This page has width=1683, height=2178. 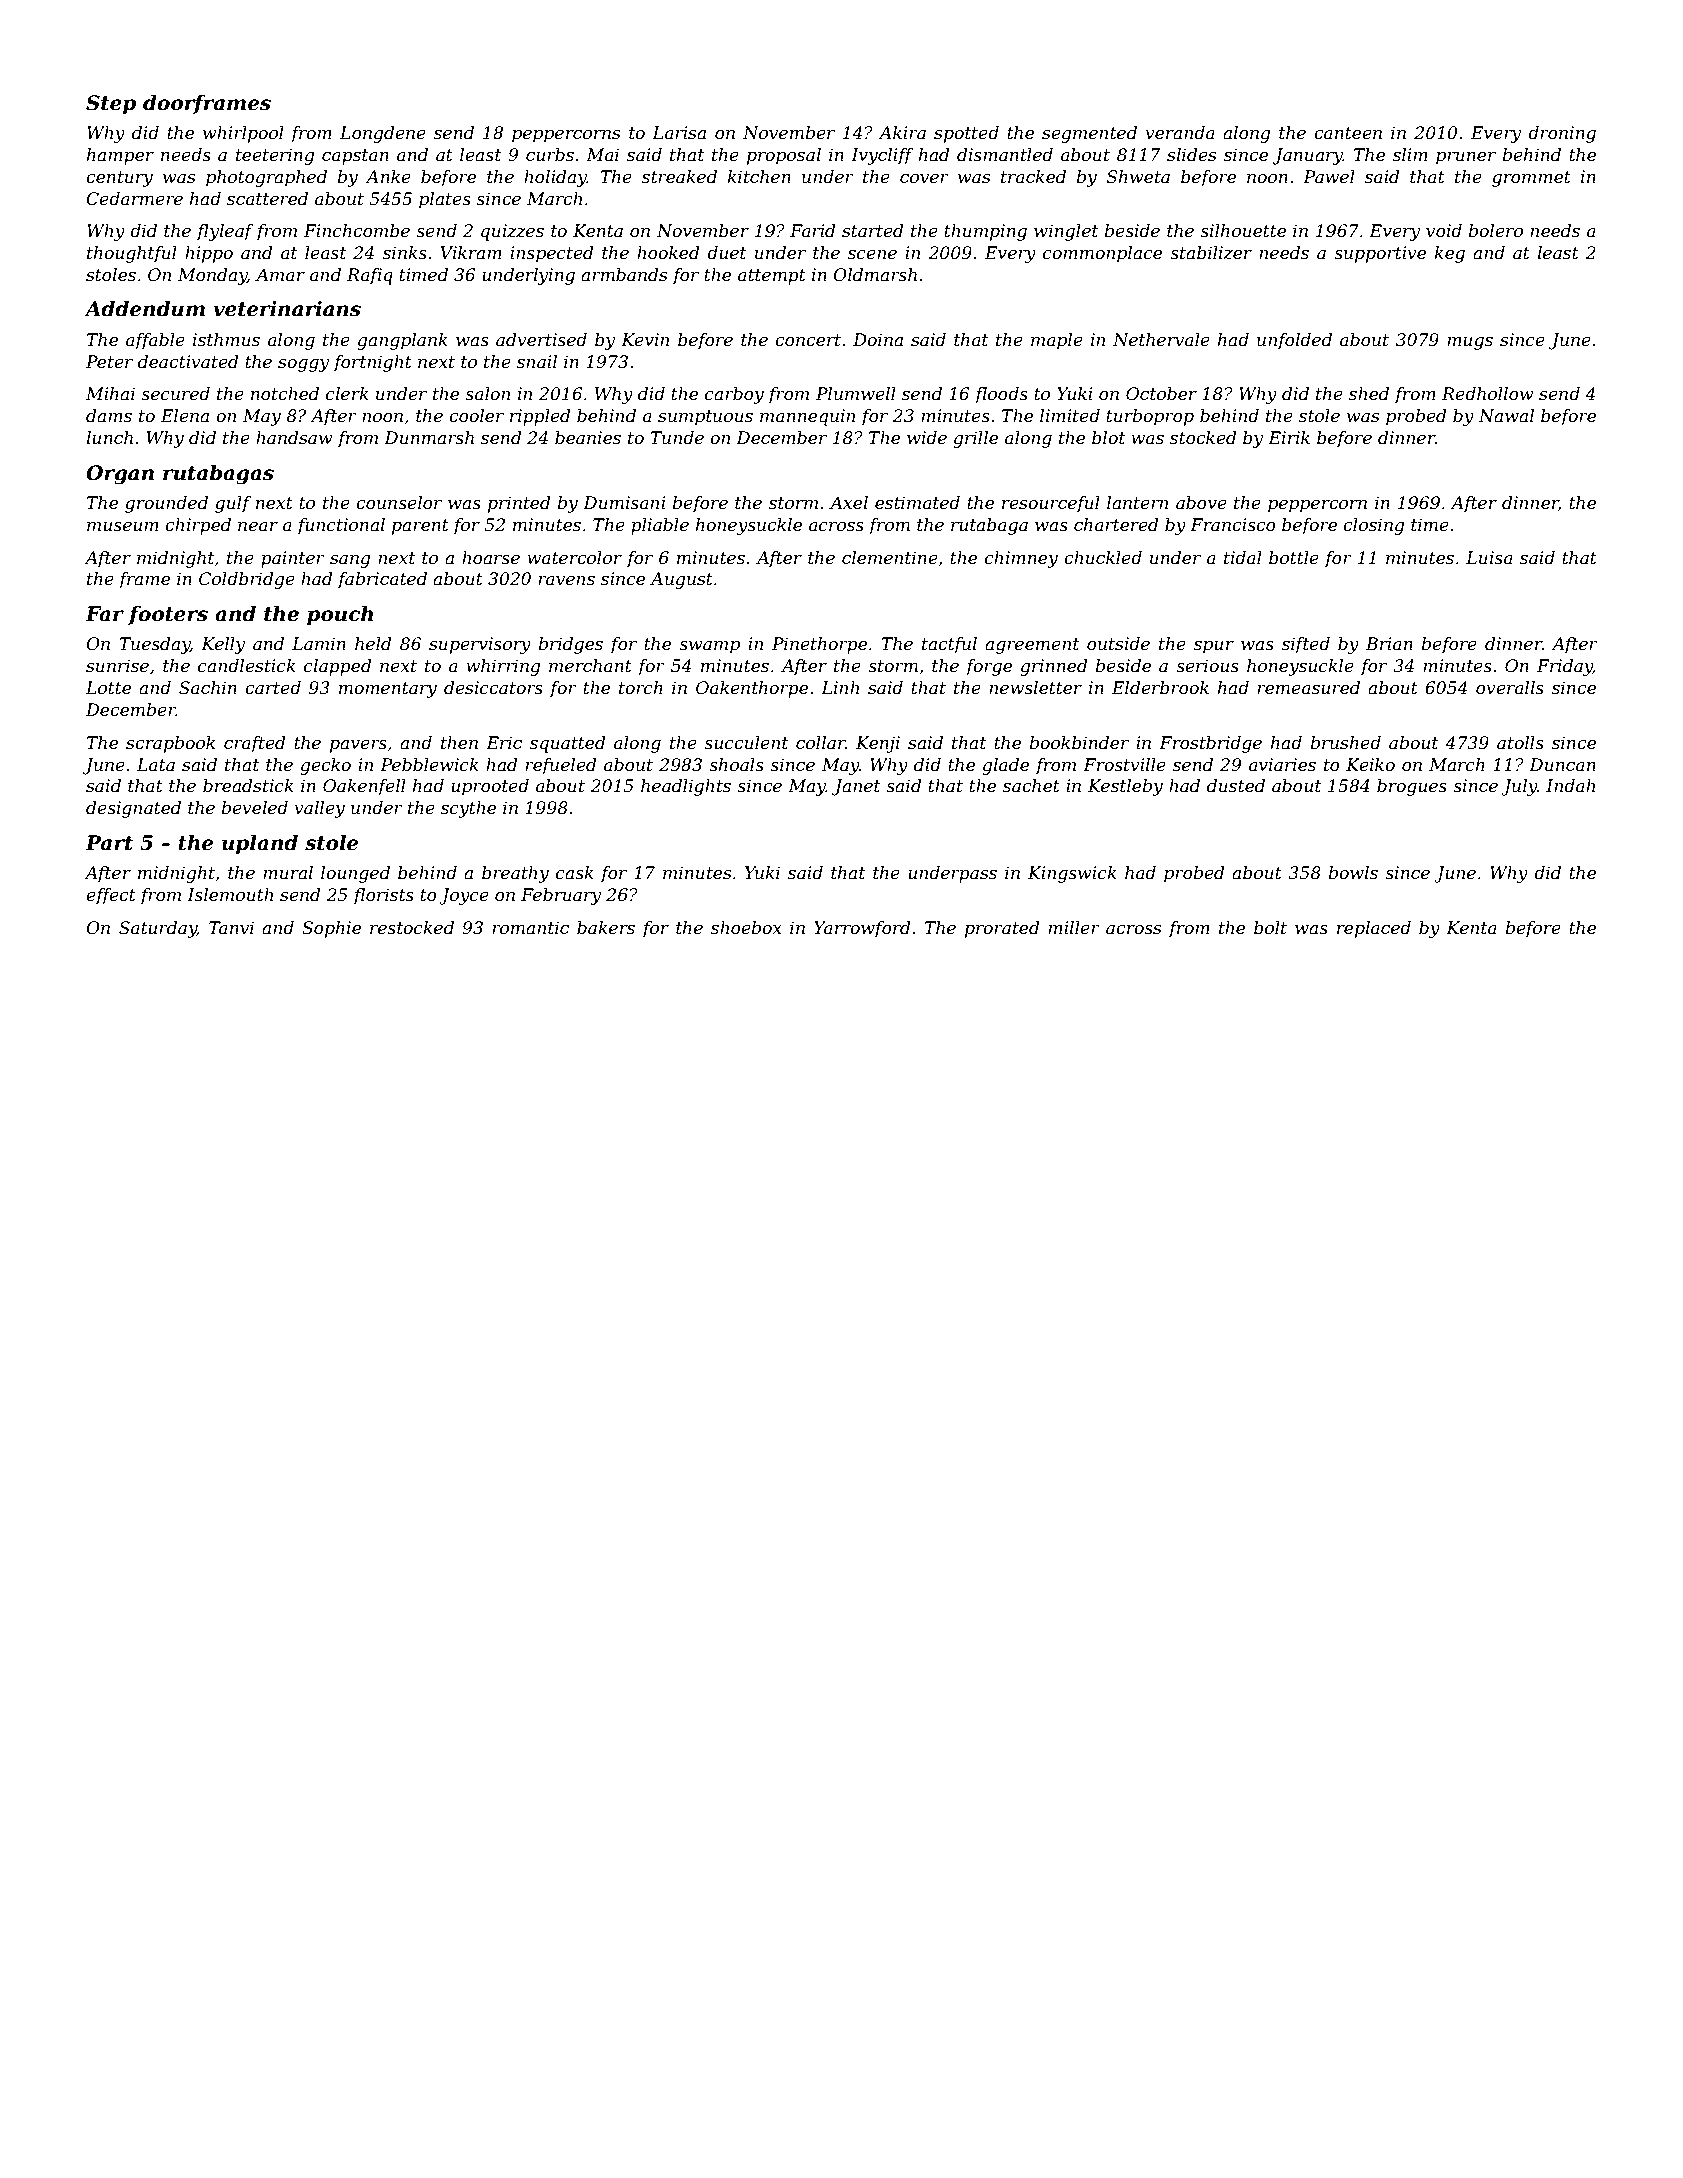 What do you see at coordinates (1495, 231) in the page?
I see `bolero` at bounding box center [1495, 231].
